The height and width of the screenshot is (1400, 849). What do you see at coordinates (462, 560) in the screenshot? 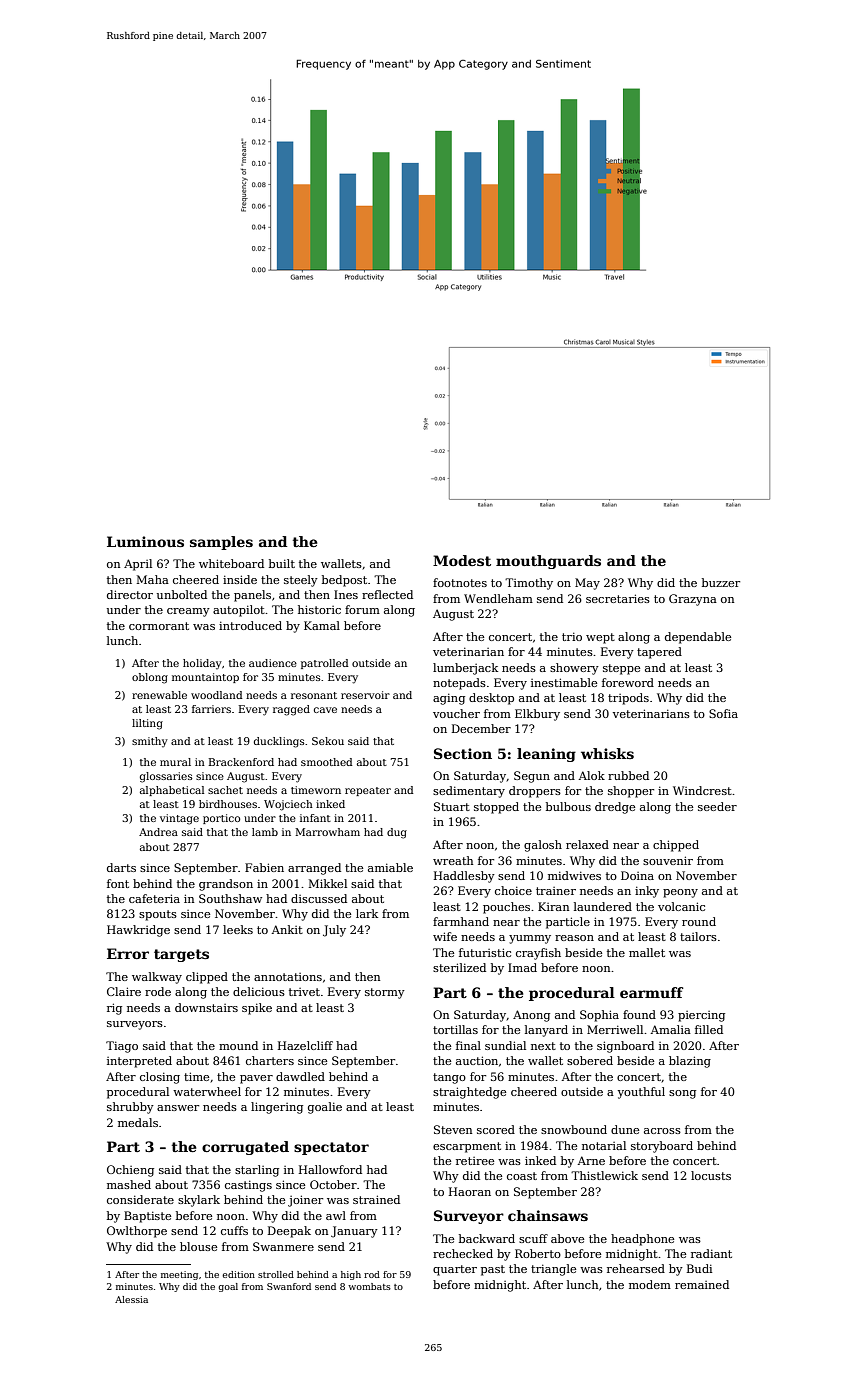
I see `Modest` at bounding box center [462, 560].
